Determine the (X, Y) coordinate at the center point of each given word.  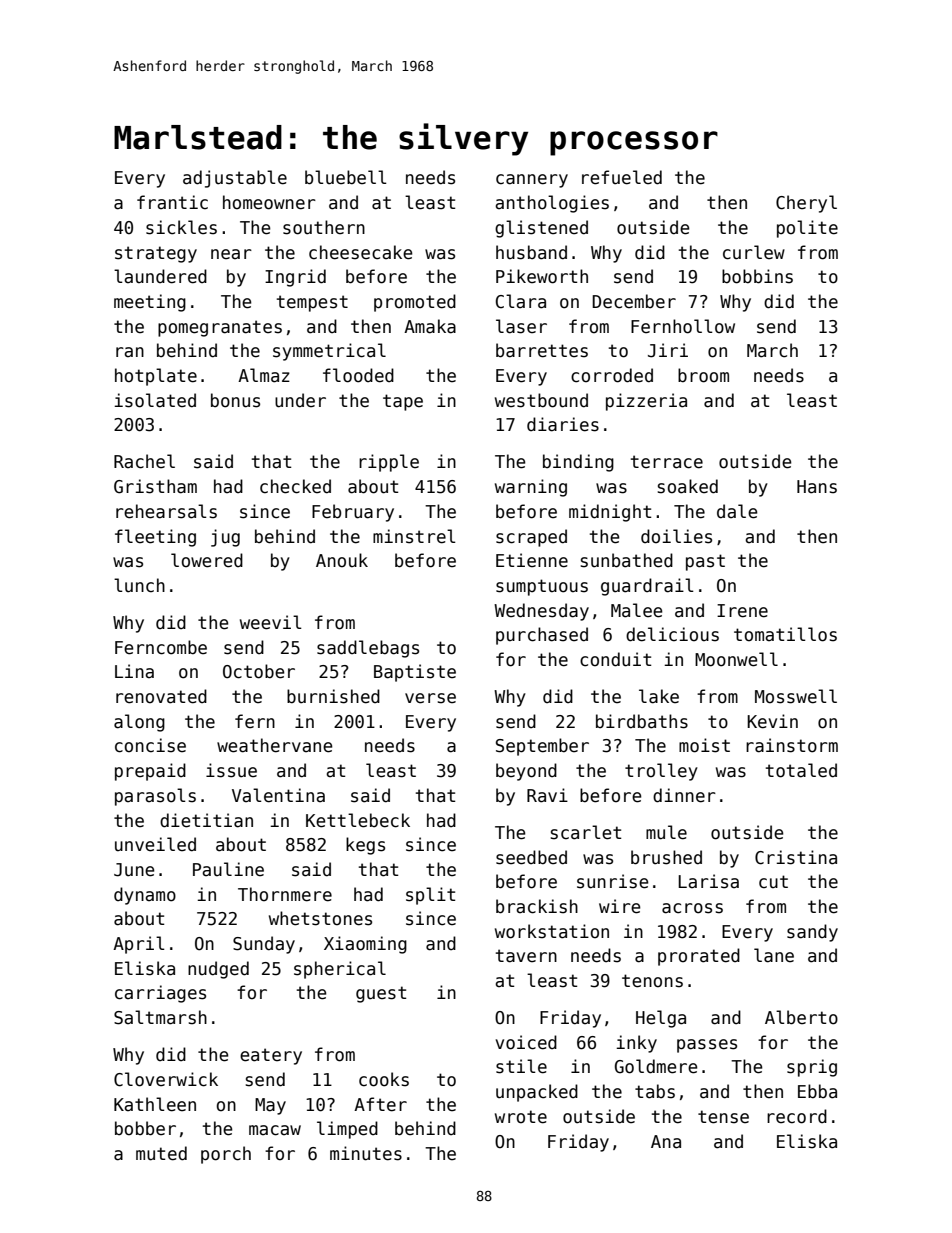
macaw (275, 1130)
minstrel (414, 536)
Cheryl (806, 204)
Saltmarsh (160, 1017)
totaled (801, 770)
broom (703, 375)
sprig (812, 1068)
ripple (389, 463)
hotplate (156, 377)
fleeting (155, 538)
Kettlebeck (358, 820)
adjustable (235, 179)
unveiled (155, 844)
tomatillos (785, 634)
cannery (532, 181)
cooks (384, 1079)
